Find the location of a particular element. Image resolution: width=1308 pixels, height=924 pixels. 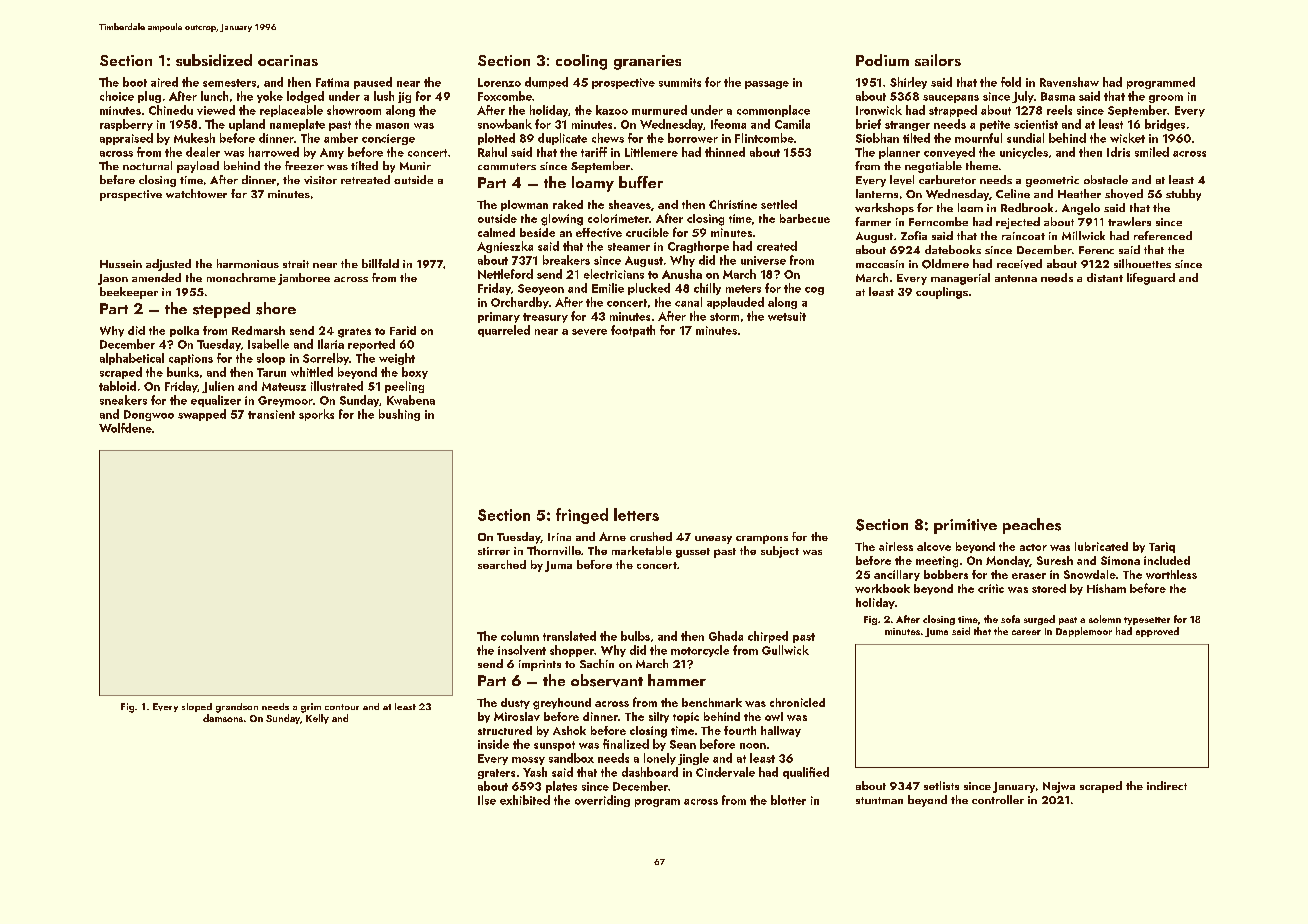

sloped is located at coordinates (197, 707).
